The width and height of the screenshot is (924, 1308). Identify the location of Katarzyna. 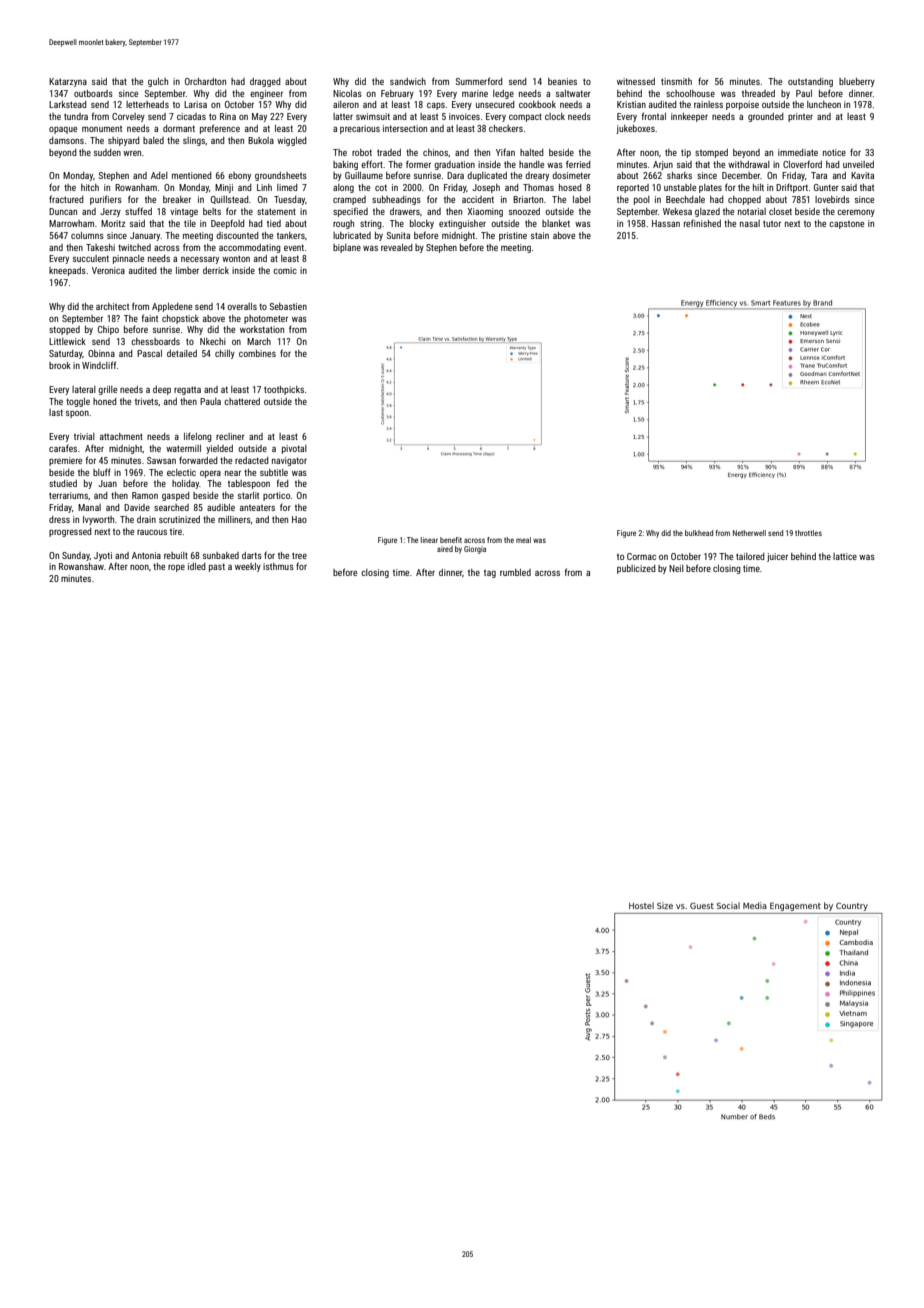
(68, 82).
